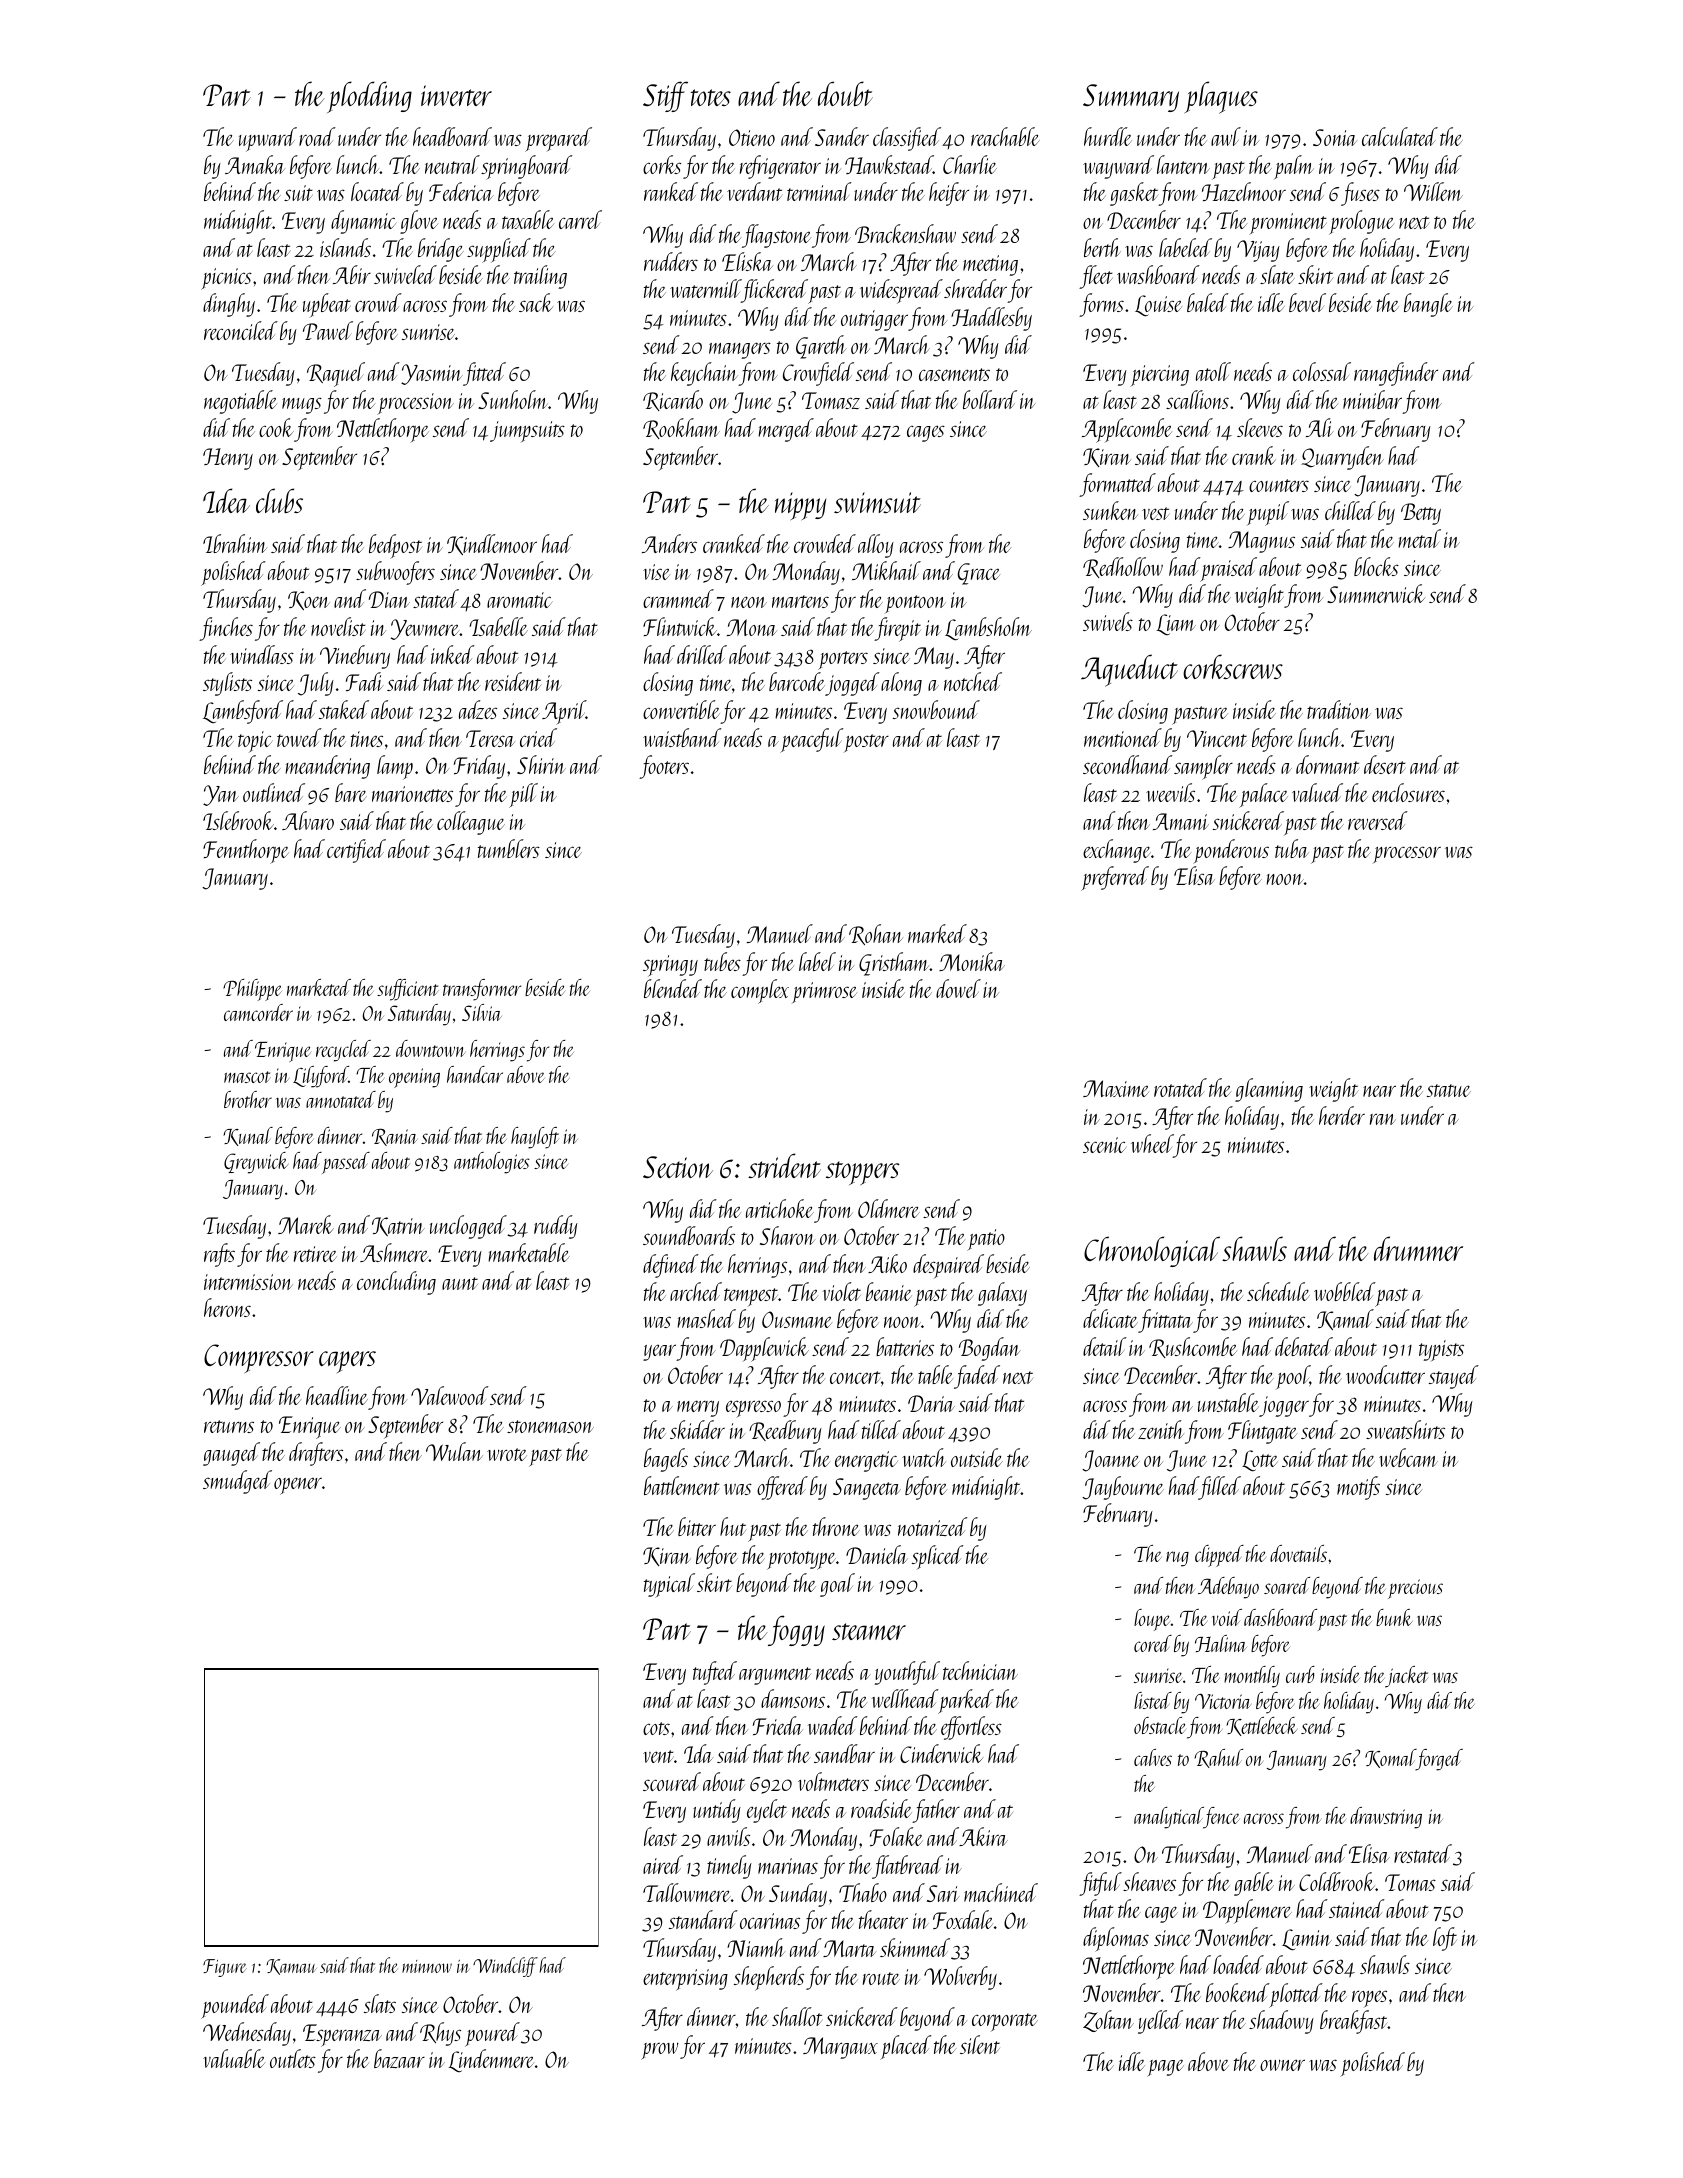 The image size is (1683, 2178). What do you see at coordinates (276, 427) in the image?
I see `cook` at bounding box center [276, 427].
